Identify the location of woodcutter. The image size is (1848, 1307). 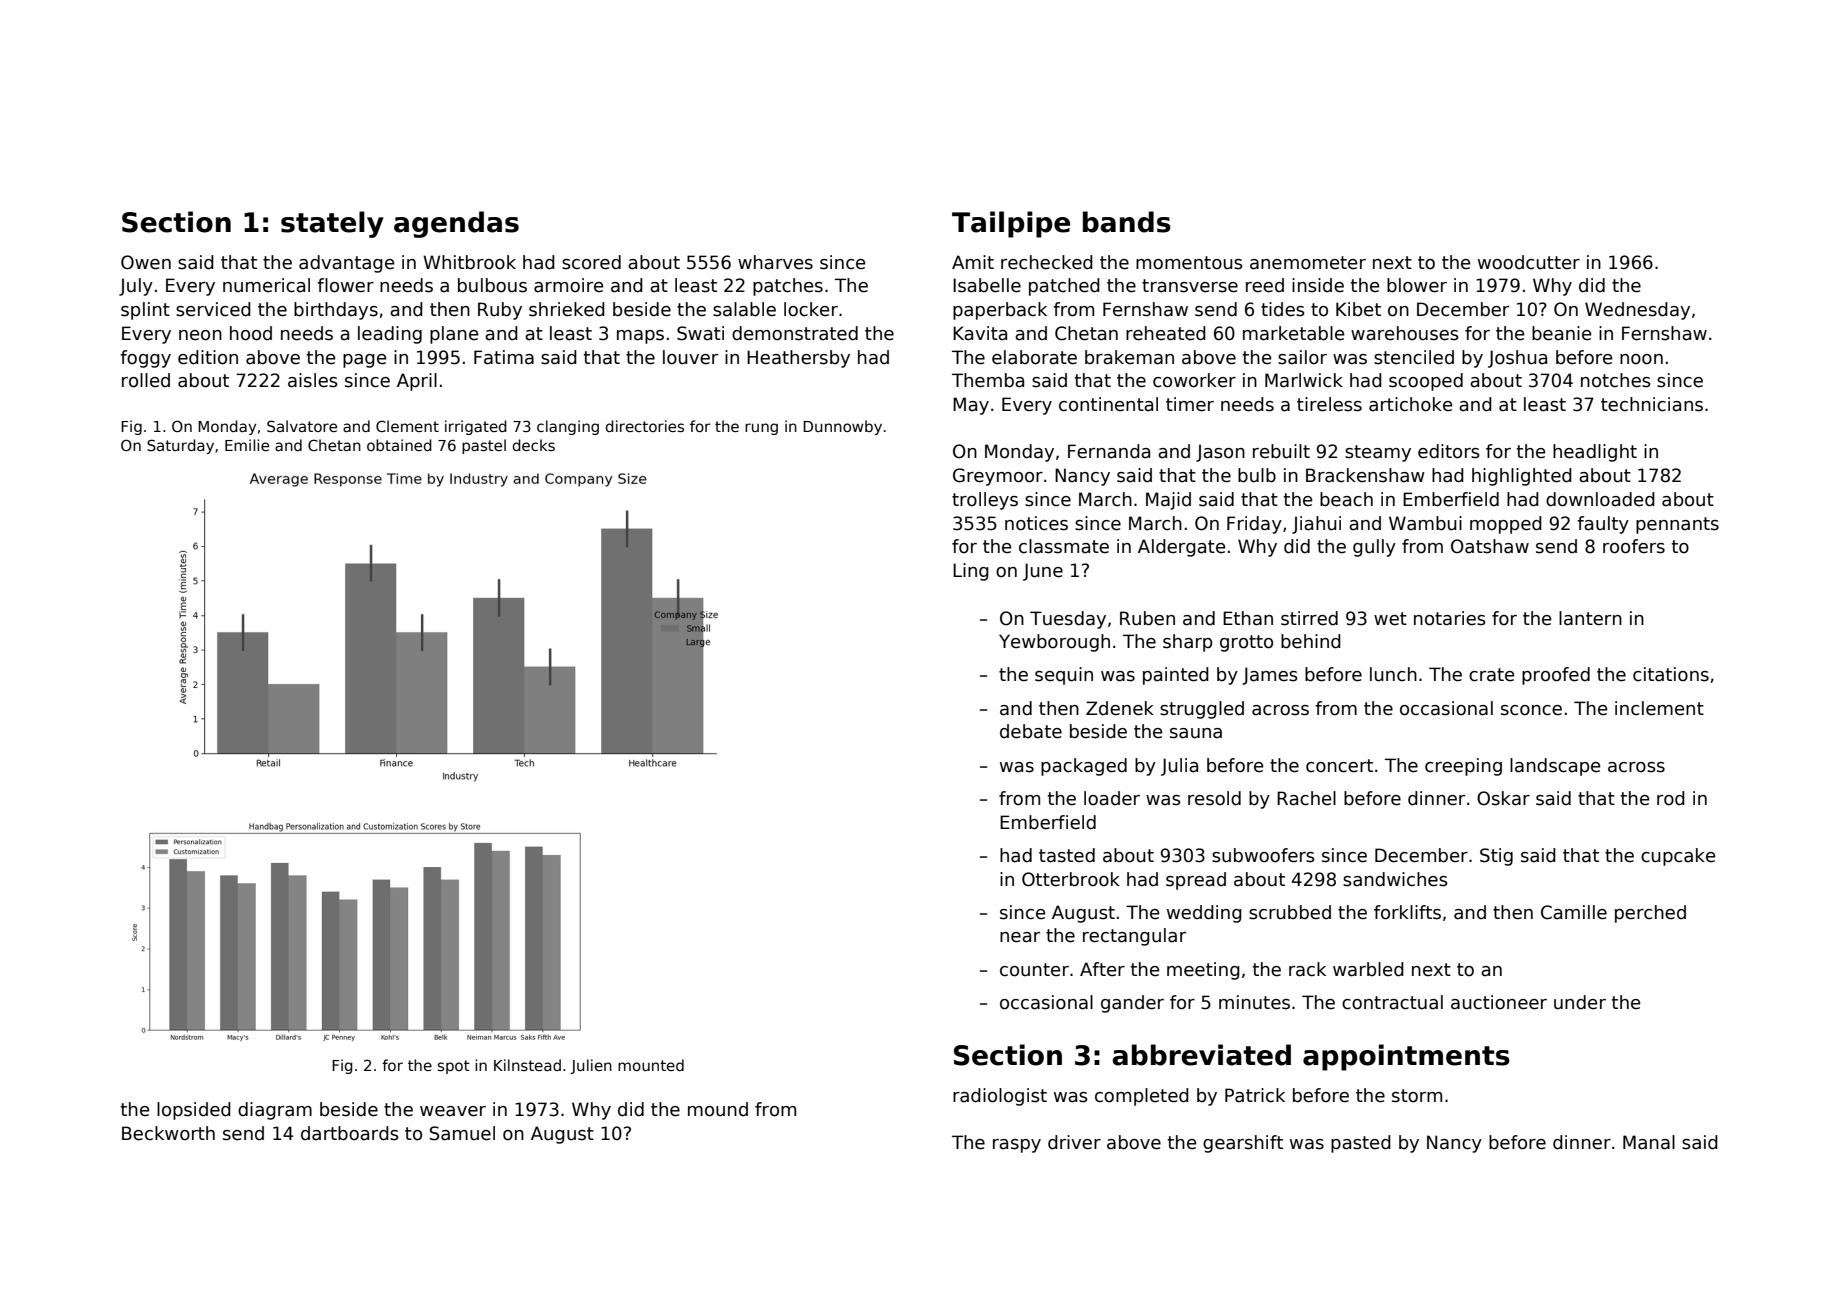
(1529, 262).
